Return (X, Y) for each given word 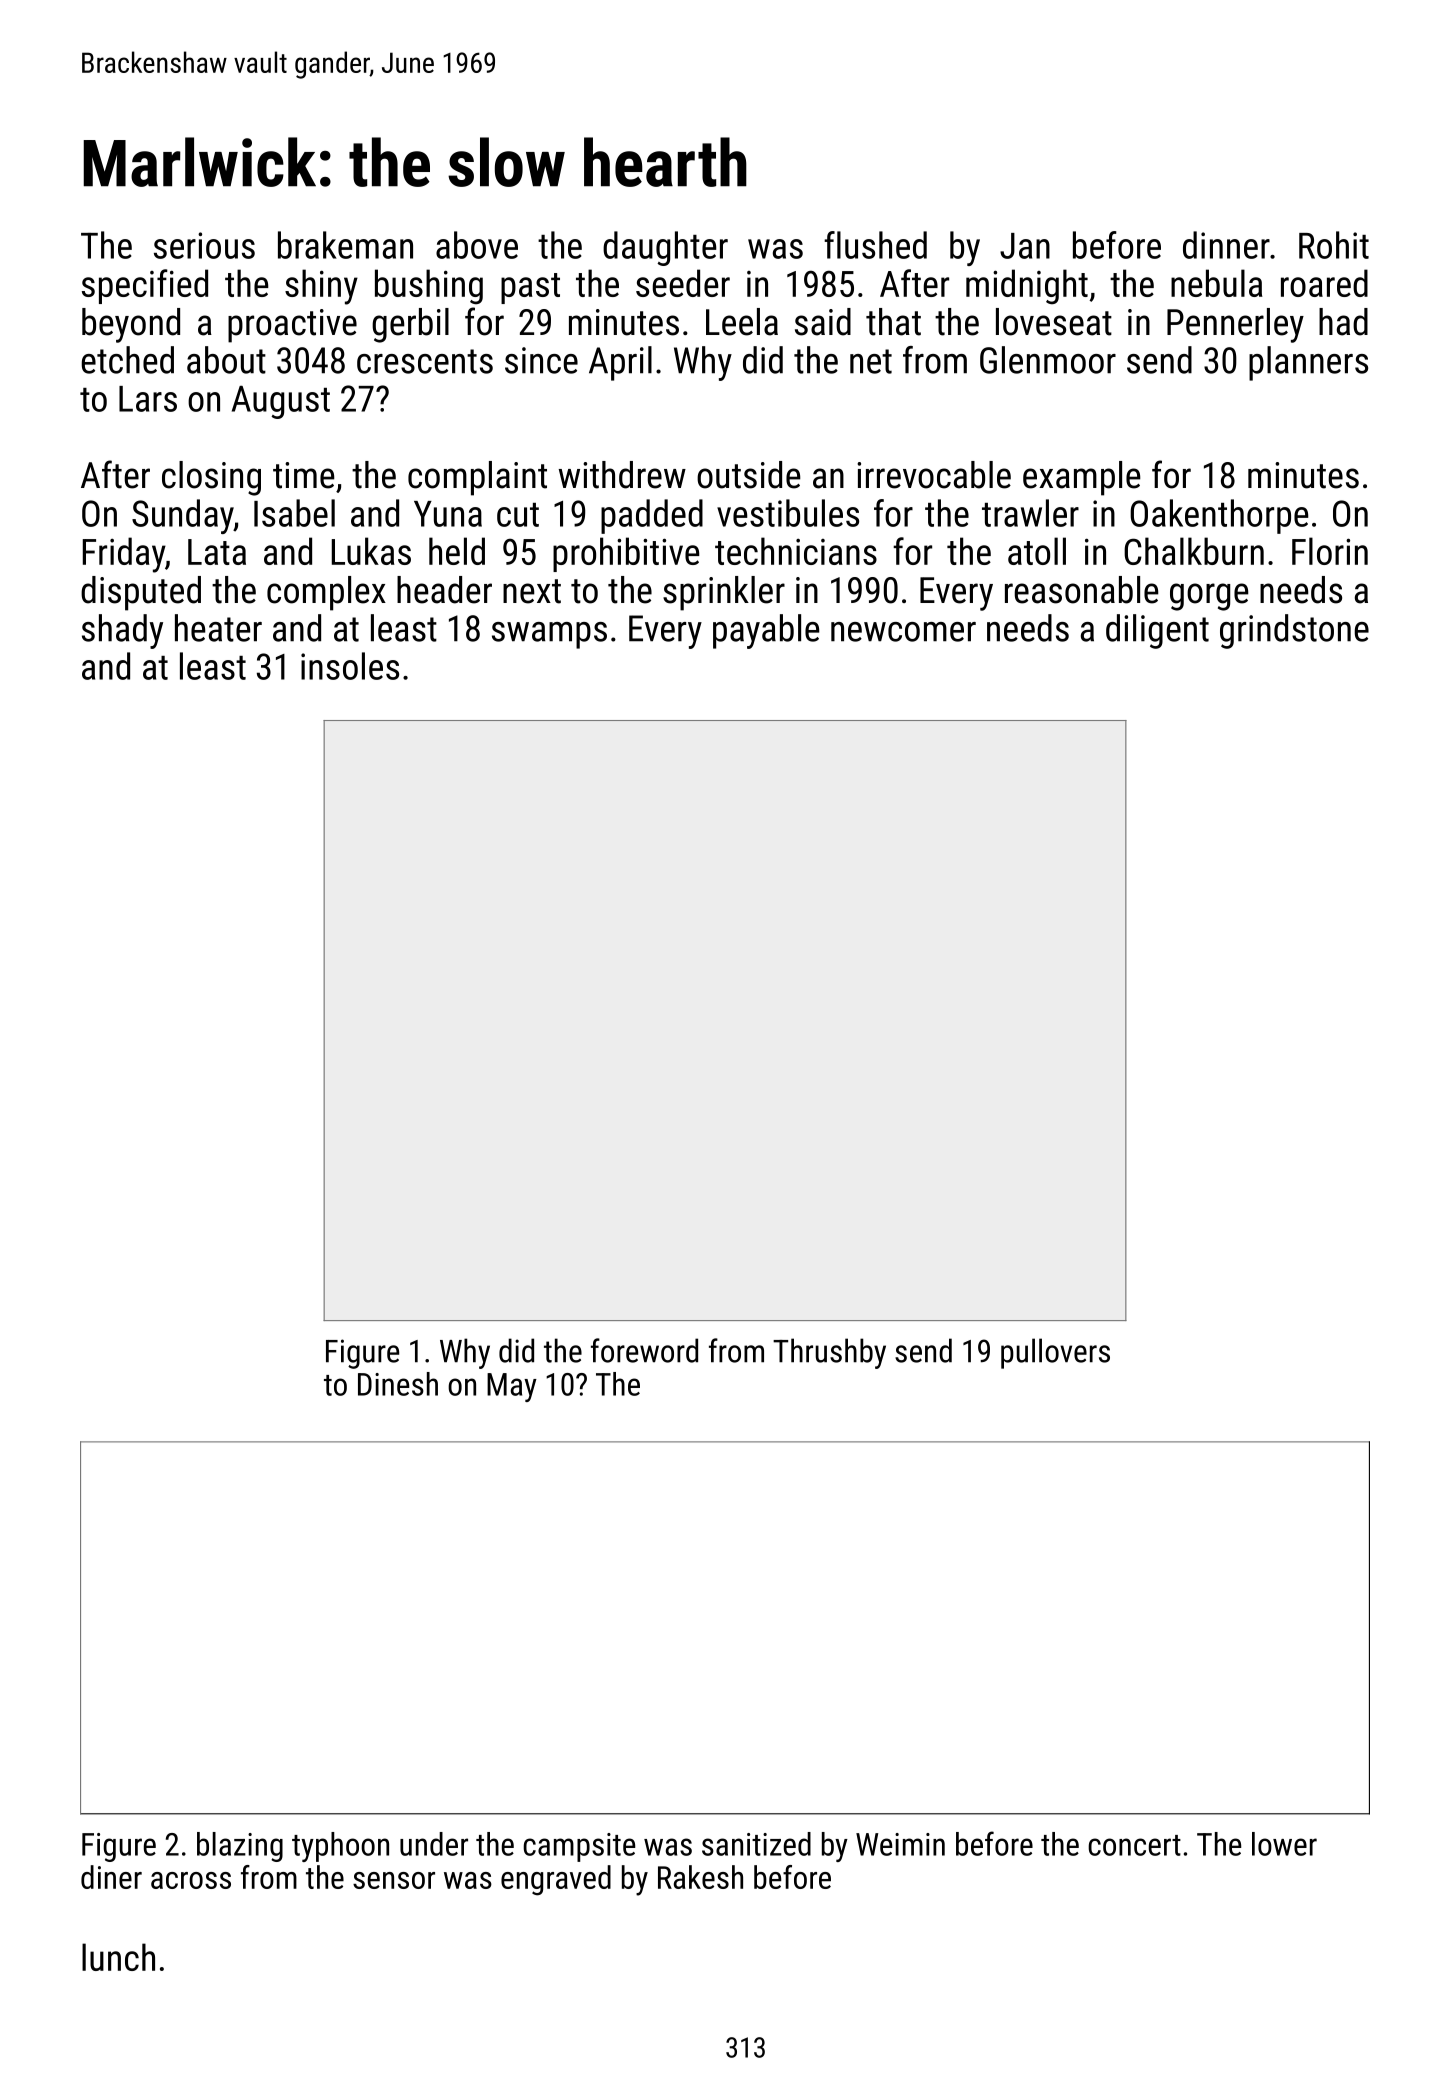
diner (111, 1877)
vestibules (788, 513)
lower (1284, 1844)
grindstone (1294, 631)
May (512, 1387)
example (1082, 478)
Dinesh (398, 1384)
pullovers (1055, 1353)
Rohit (1334, 245)
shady (122, 631)
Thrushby (829, 1353)
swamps (549, 635)
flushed (875, 245)
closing (211, 478)
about (226, 360)
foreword (644, 1350)
